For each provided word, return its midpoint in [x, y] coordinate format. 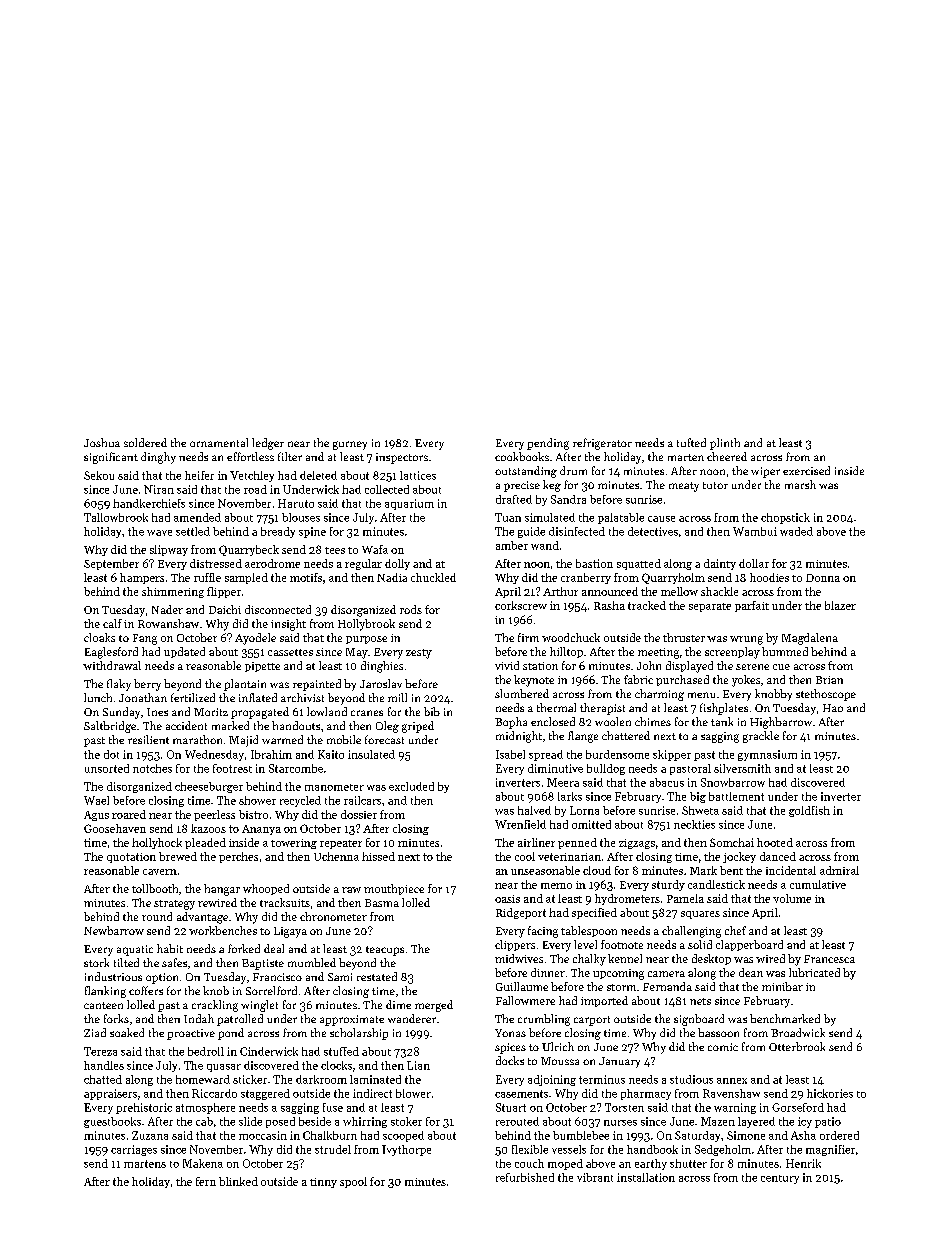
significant [111, 458]
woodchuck [571, 637]
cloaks [99, 637]
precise [522, 486]
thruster [684, 637]
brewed [178, 856]
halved [534, 810]
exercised [806, 470]
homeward [203, 1079]
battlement [736, 796]
